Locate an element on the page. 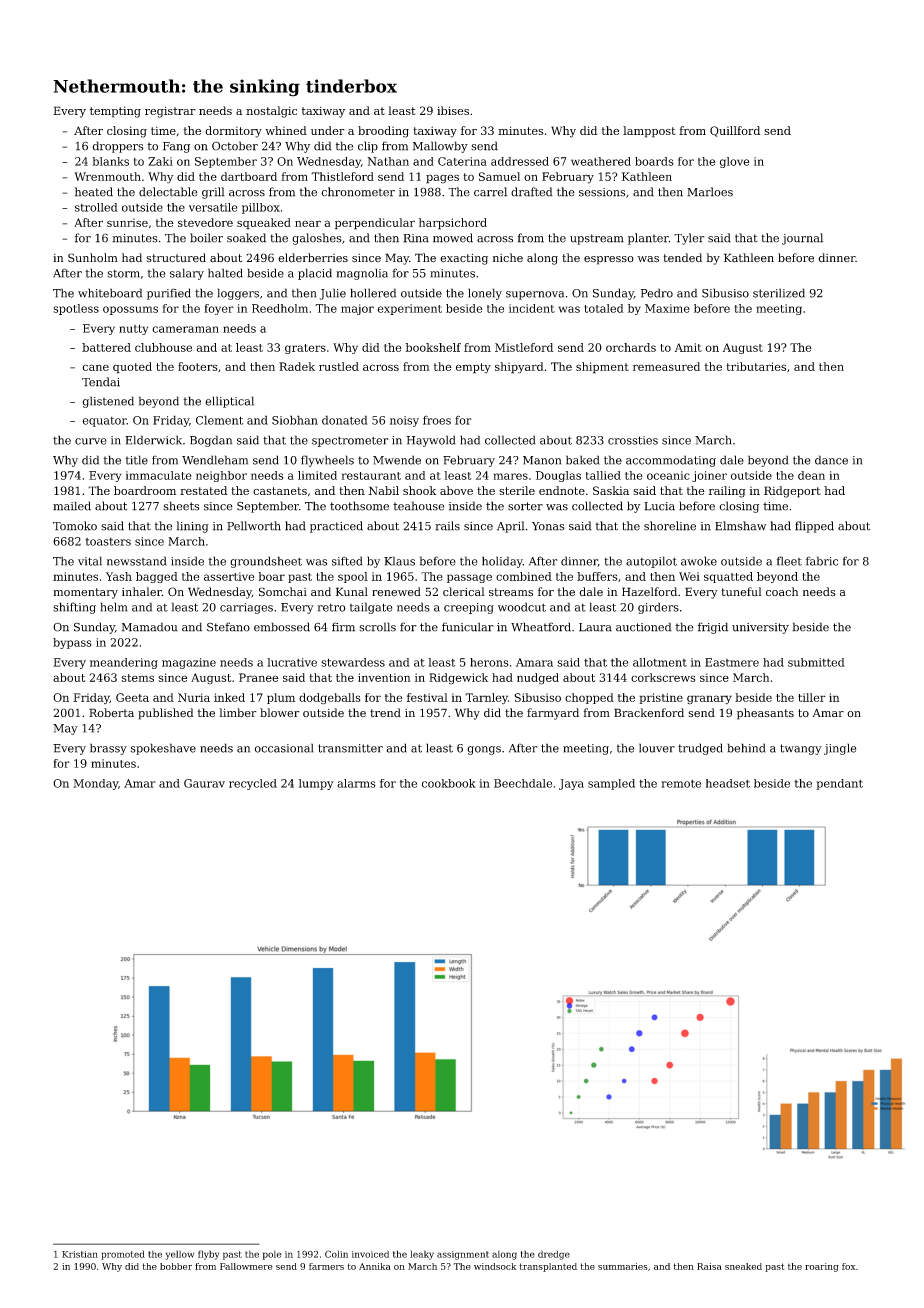 This document has width=924, height=1308. flyby is located at coordinates (208, 1255).
